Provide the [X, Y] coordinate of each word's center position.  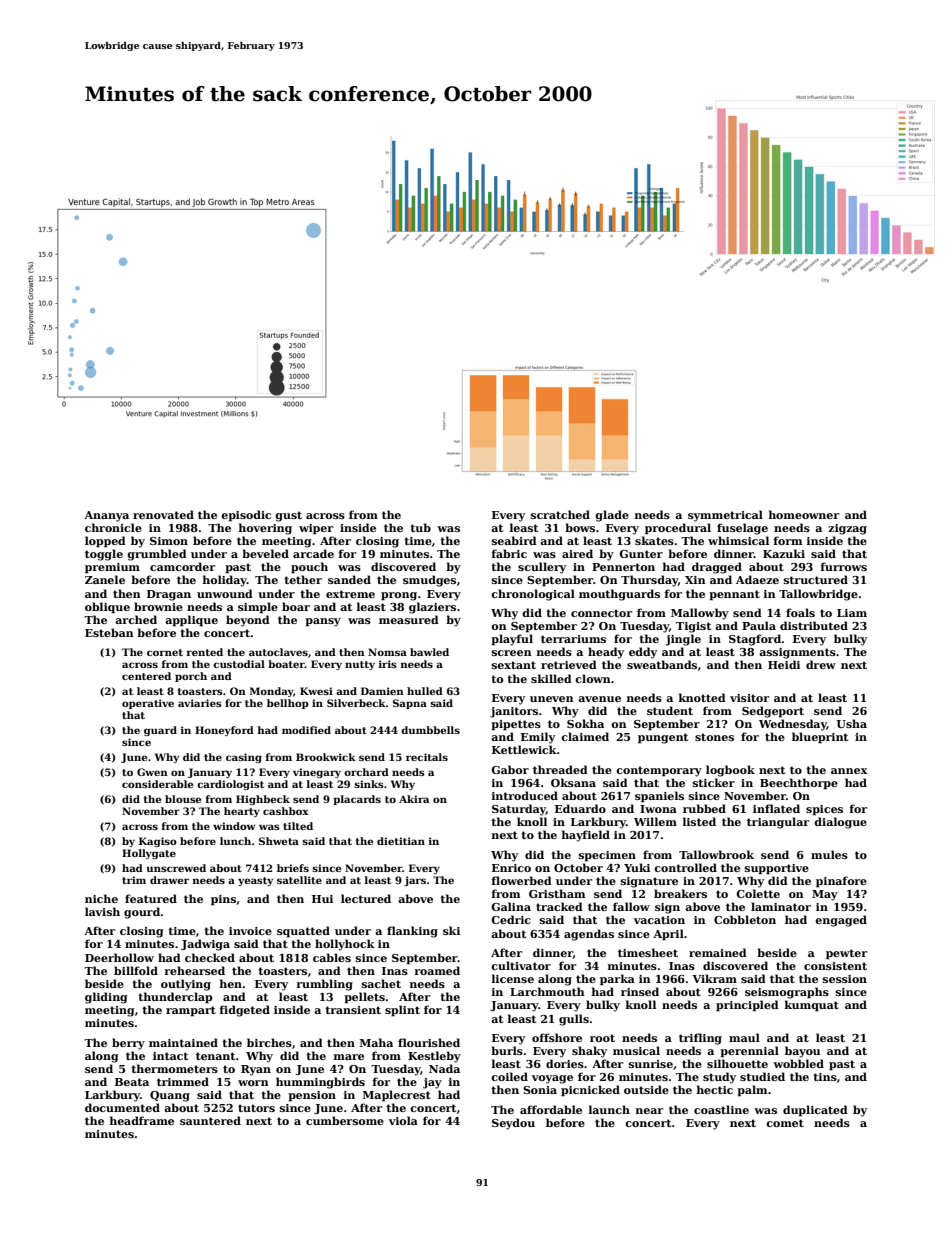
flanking [412, 932]
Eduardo [580, 808]
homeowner [804, 514]
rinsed [640, 991]
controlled [685, 867]
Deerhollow [119, 957]
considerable [157, 784]
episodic [246, 516]
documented [122, 1107]
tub [420, 527]
